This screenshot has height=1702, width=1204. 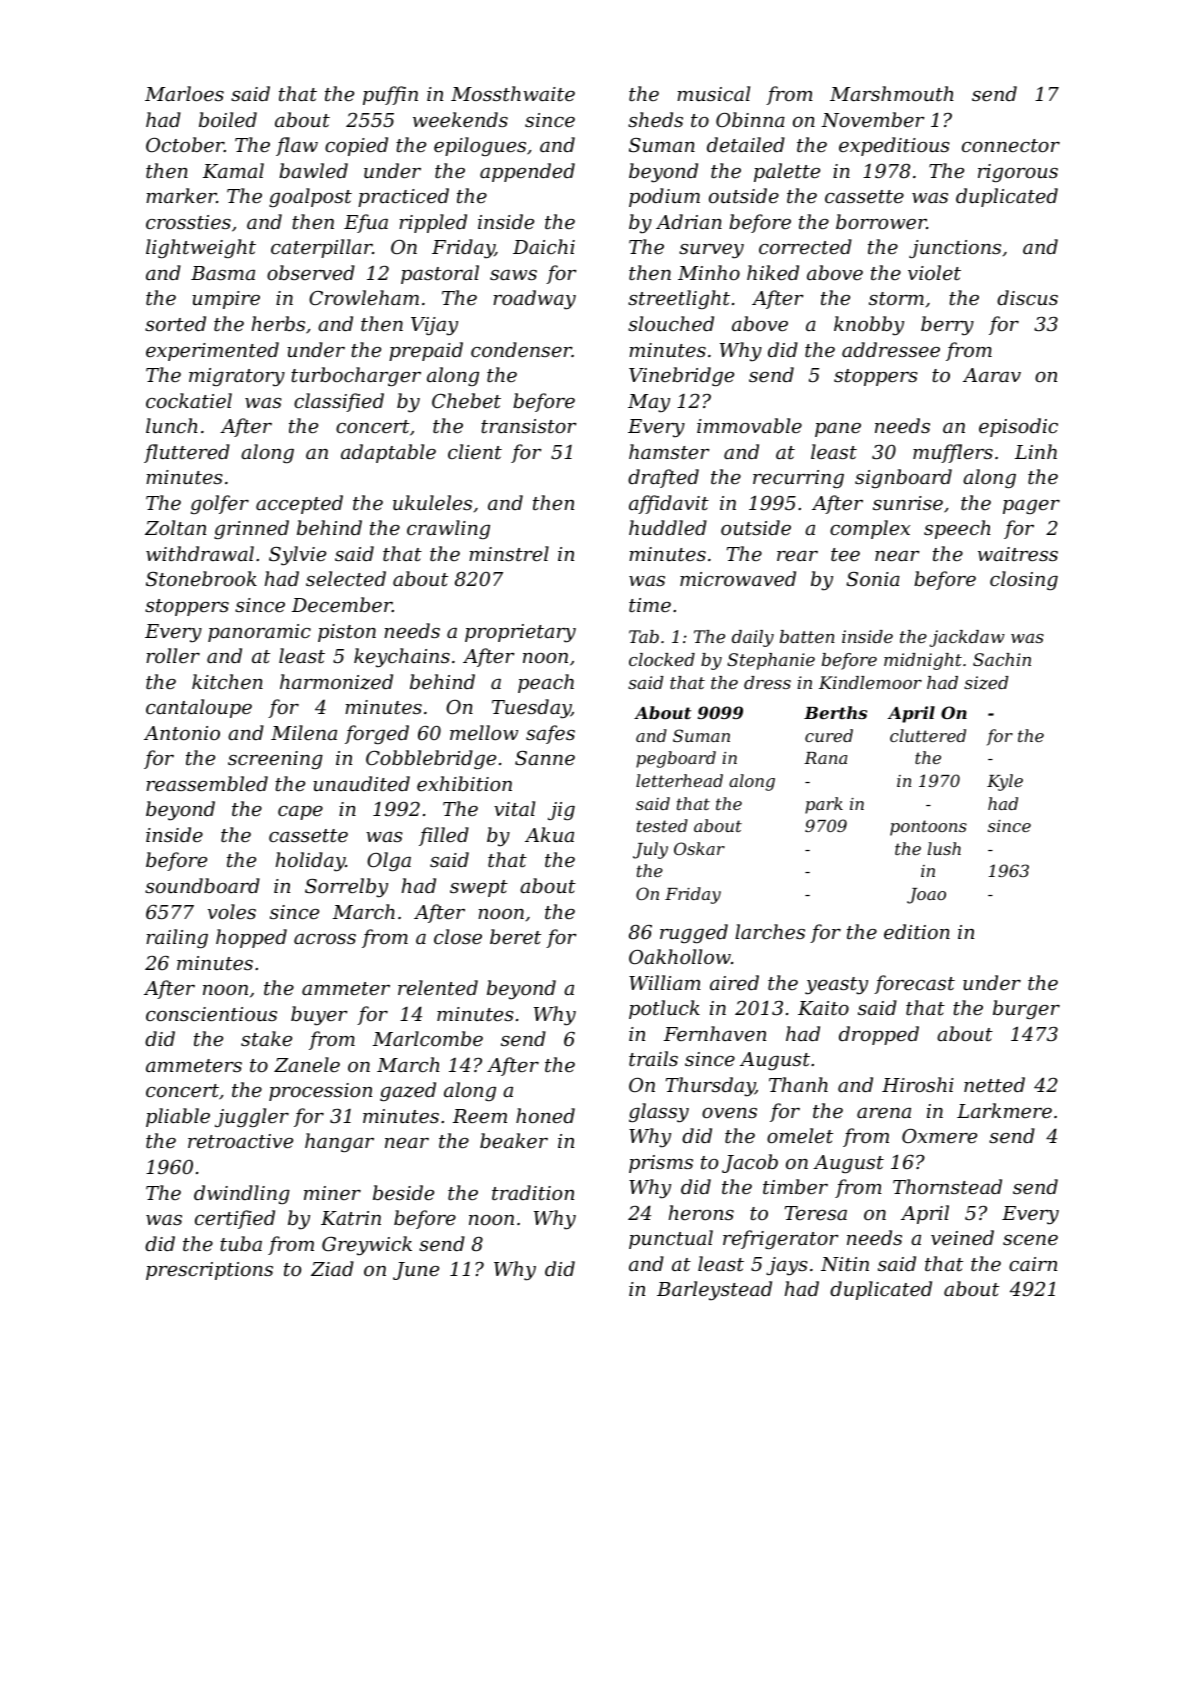 I want to click on Tuesday, so click(x=531, y=709).
